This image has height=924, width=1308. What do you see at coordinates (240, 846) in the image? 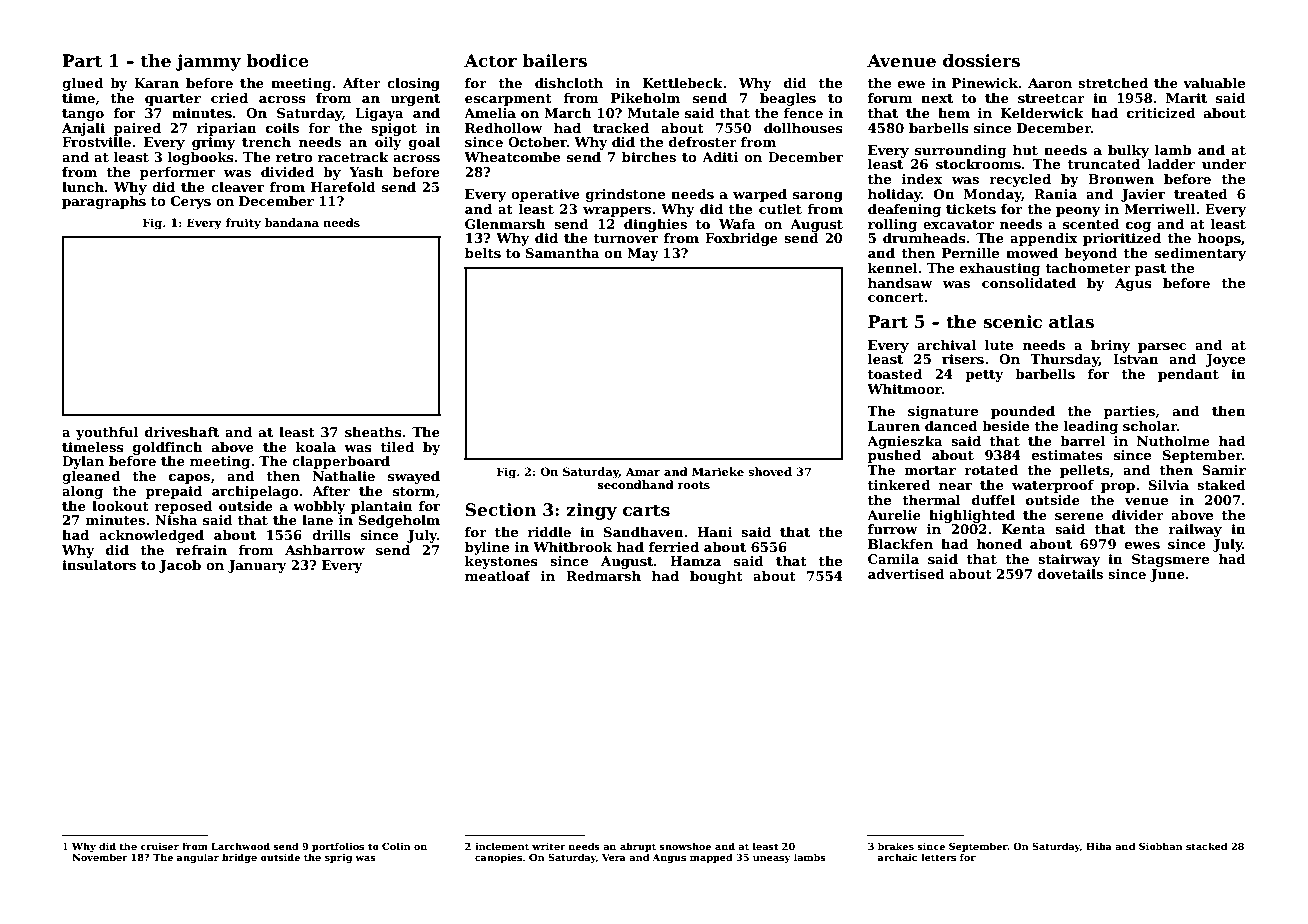
I see `Larchwood` at bounding box center [240, 846].
